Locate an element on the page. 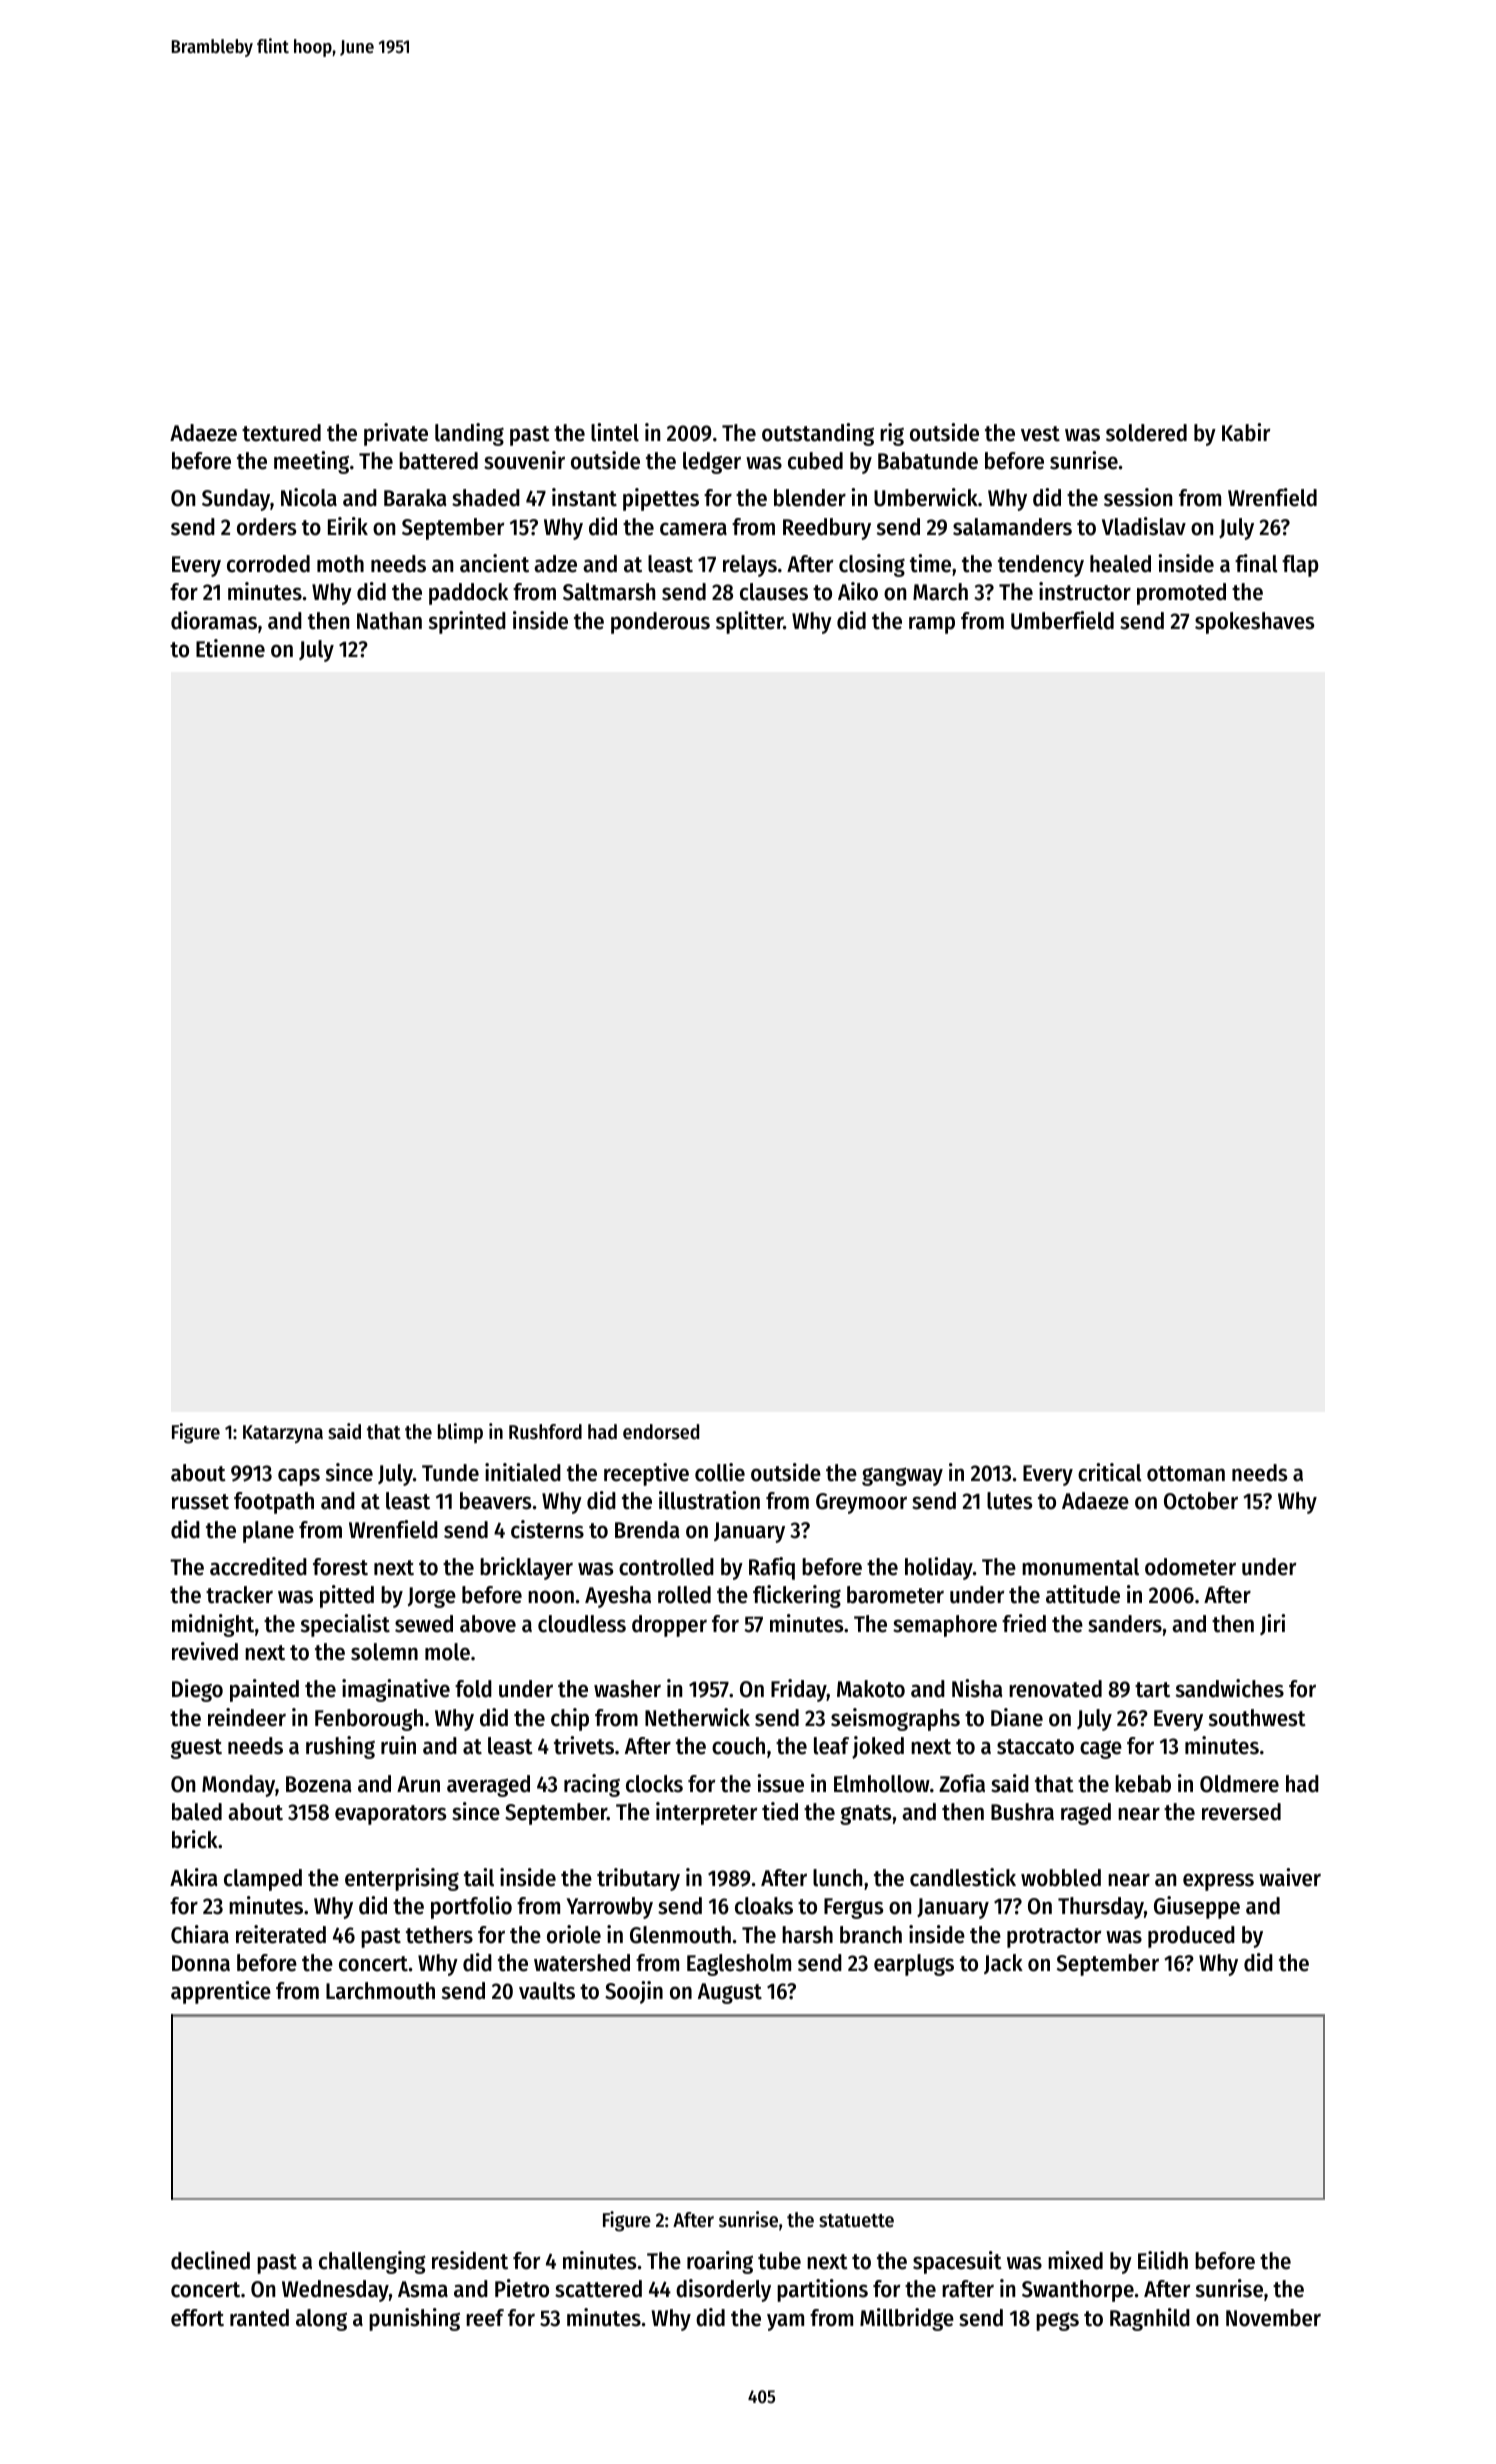 This document has width=1496, height=2464. resident is located at coordinates (470, 2260).
